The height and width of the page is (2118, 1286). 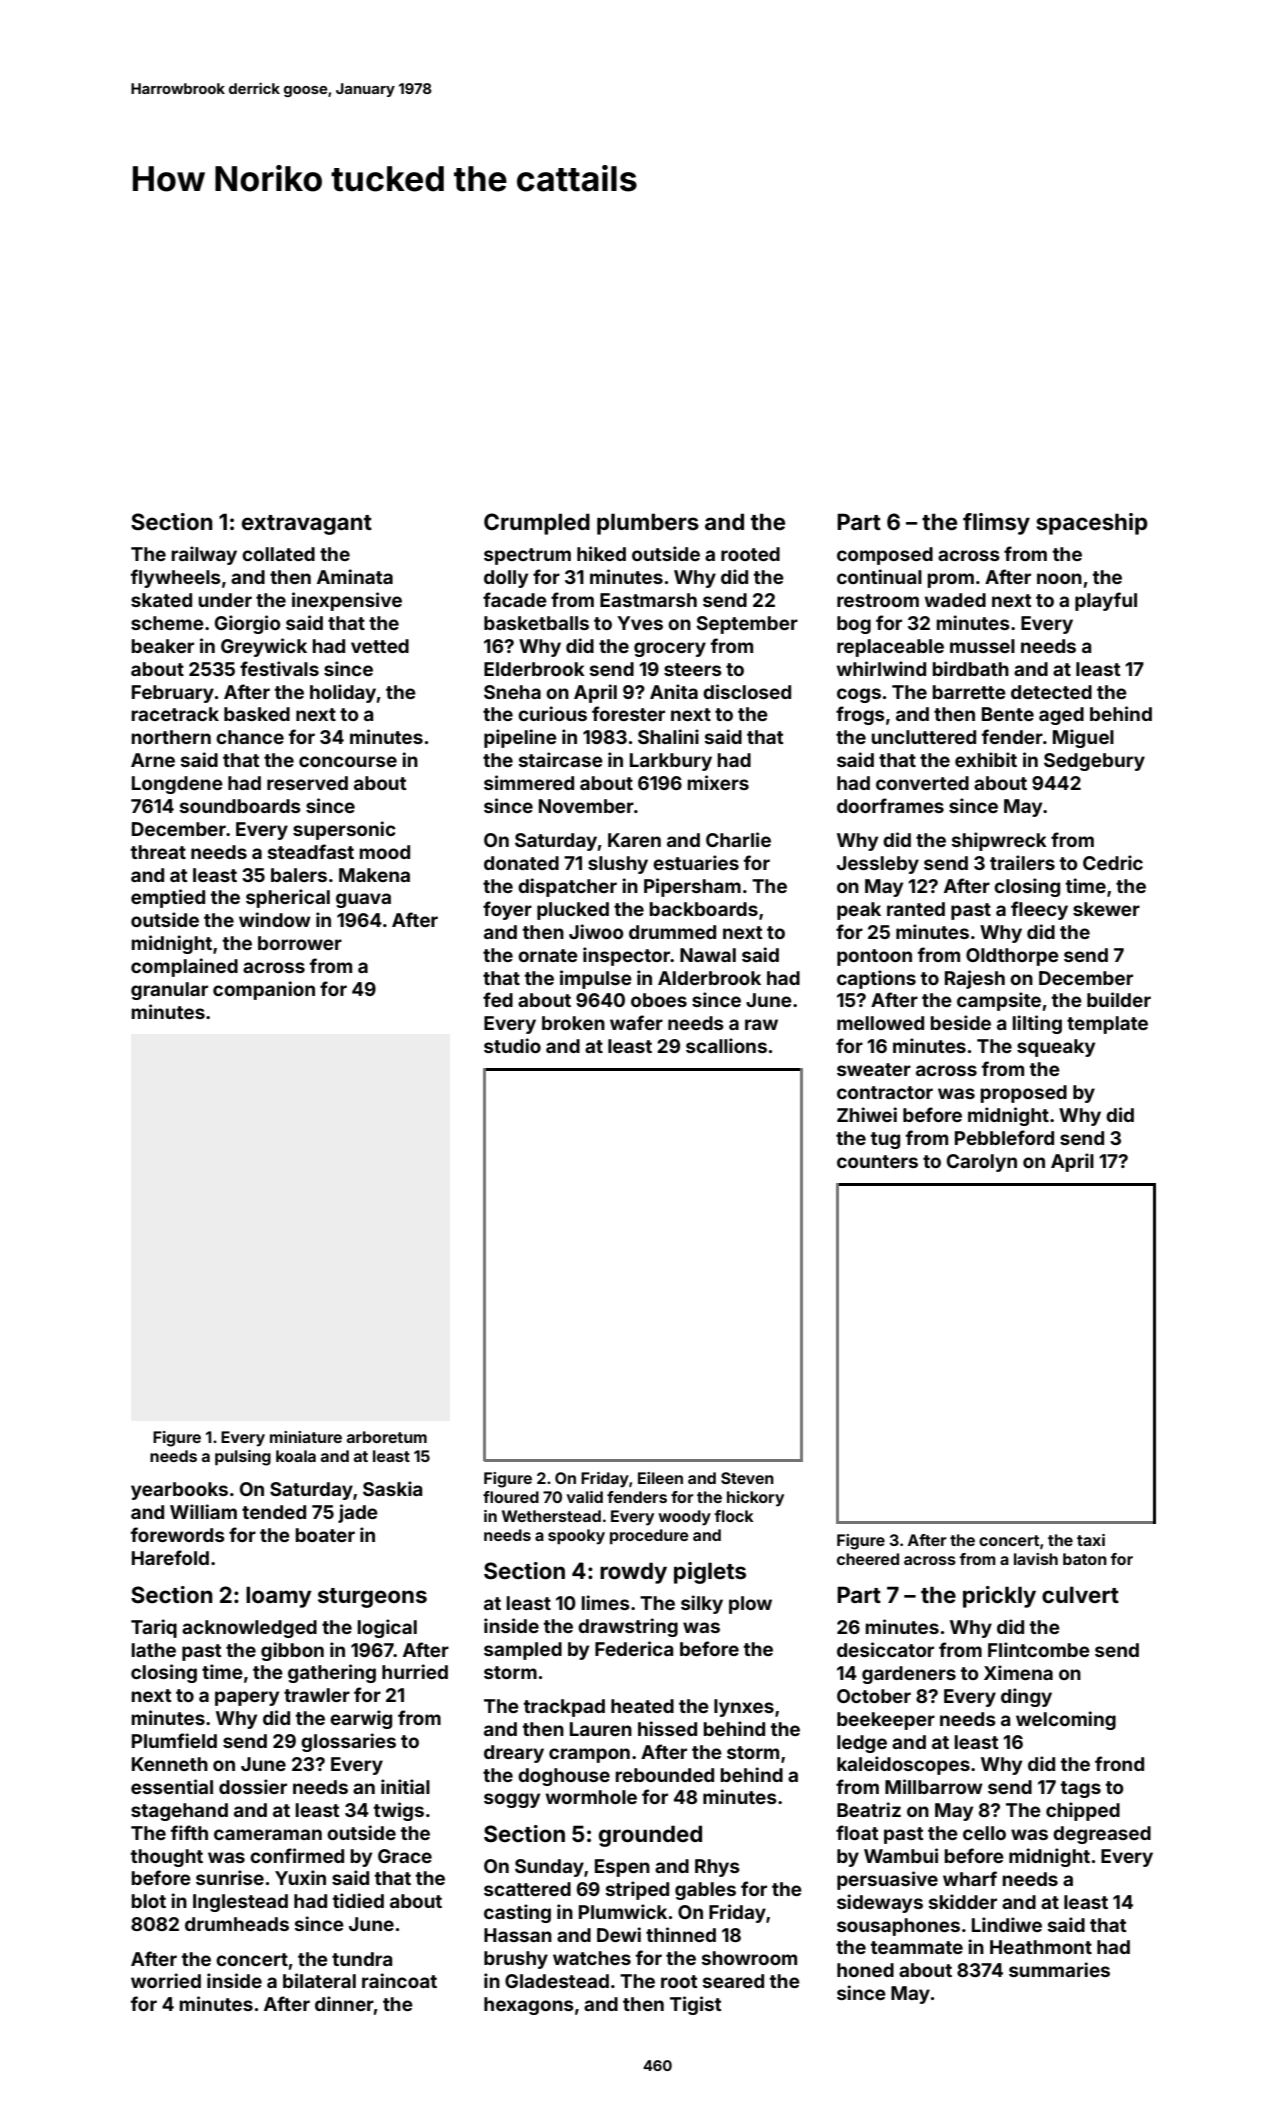 What do you see at coordinates (169, 991) in the page?
I see `granular` at bounding box center [169, 991].
